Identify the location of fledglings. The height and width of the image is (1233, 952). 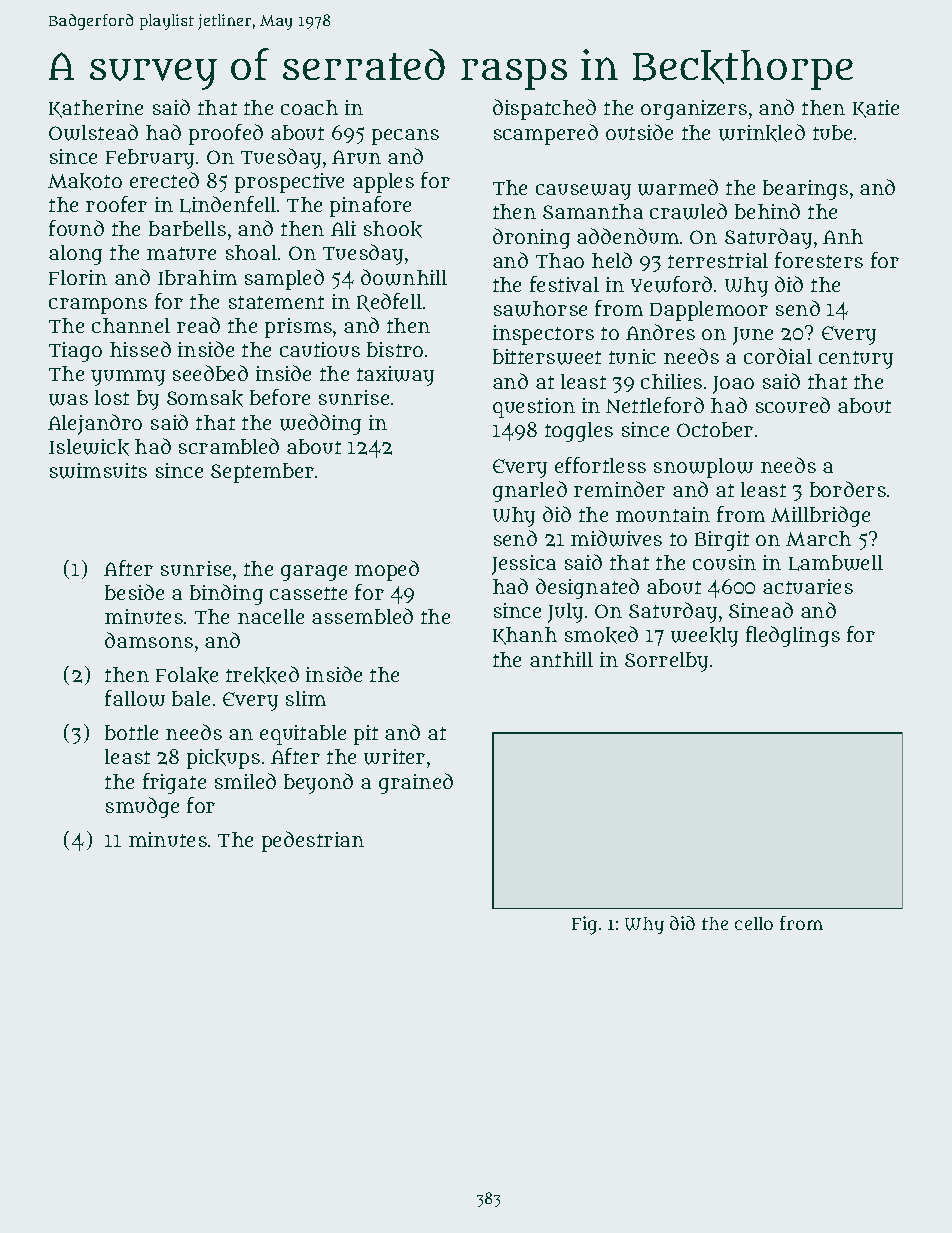
(793, 636).
